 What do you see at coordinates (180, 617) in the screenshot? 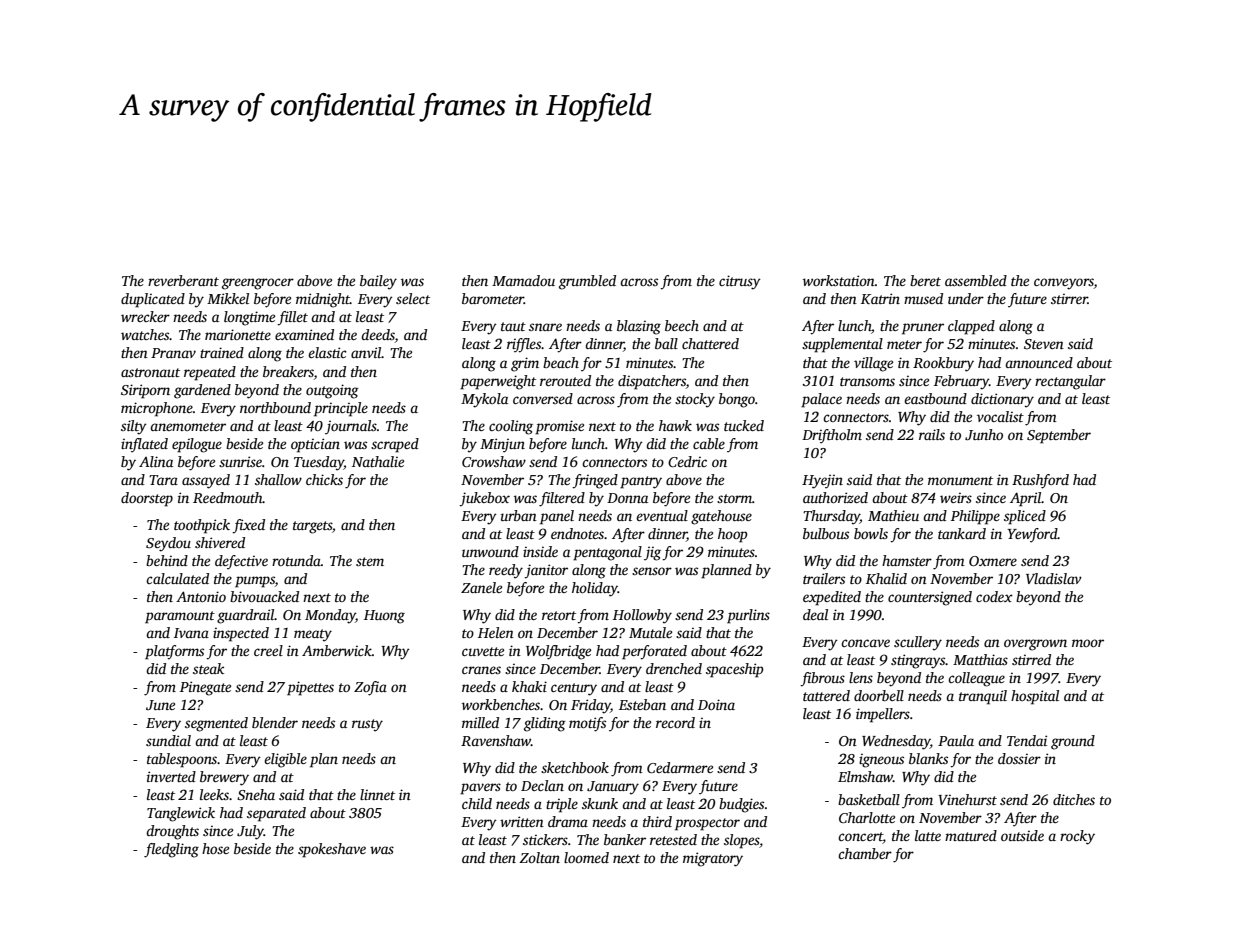
I see `paramount` at bounding box center [180, 617].
